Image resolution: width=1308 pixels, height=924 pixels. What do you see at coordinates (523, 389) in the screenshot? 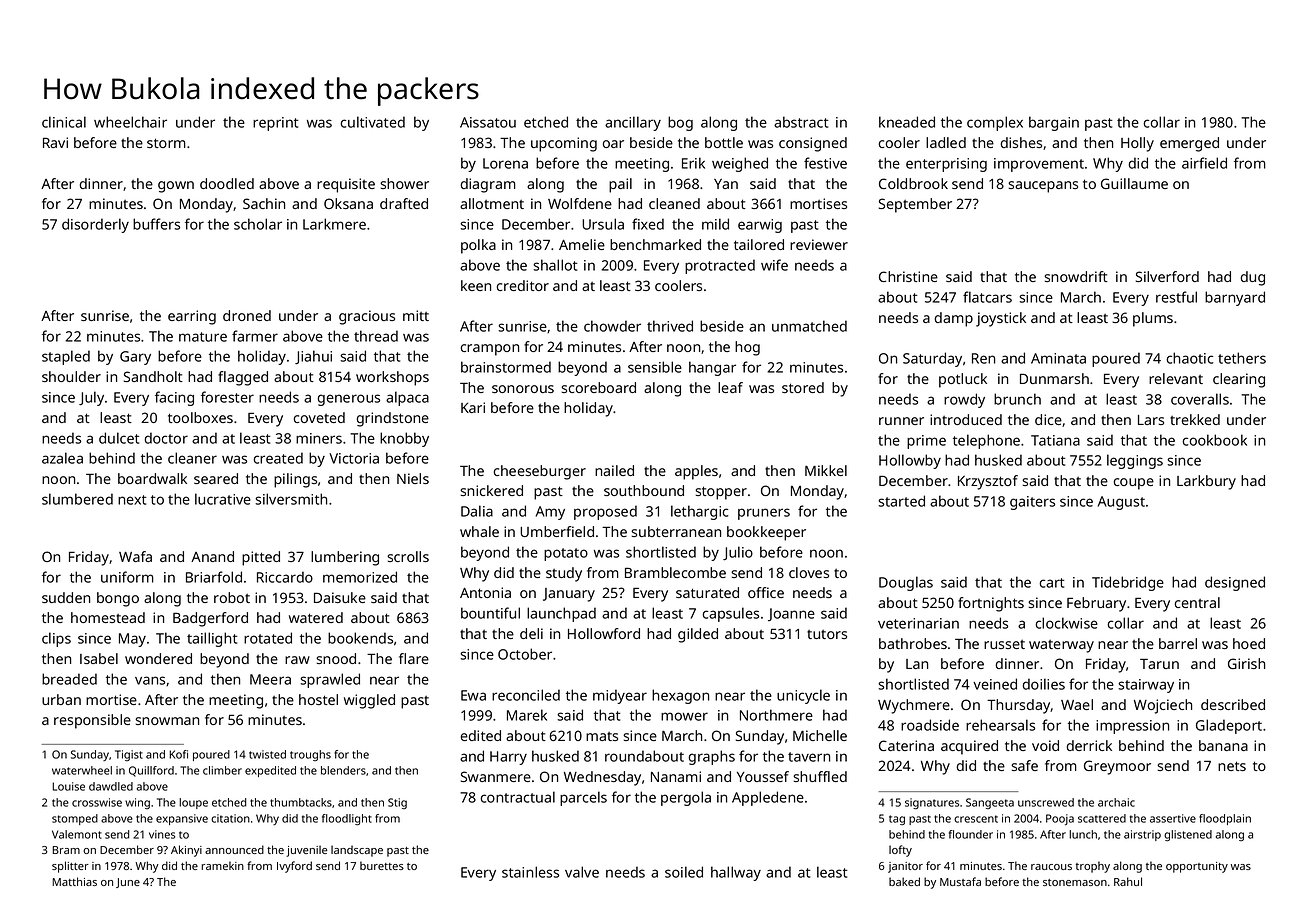
I see `sonorous` at bounding box center [523, 389].
